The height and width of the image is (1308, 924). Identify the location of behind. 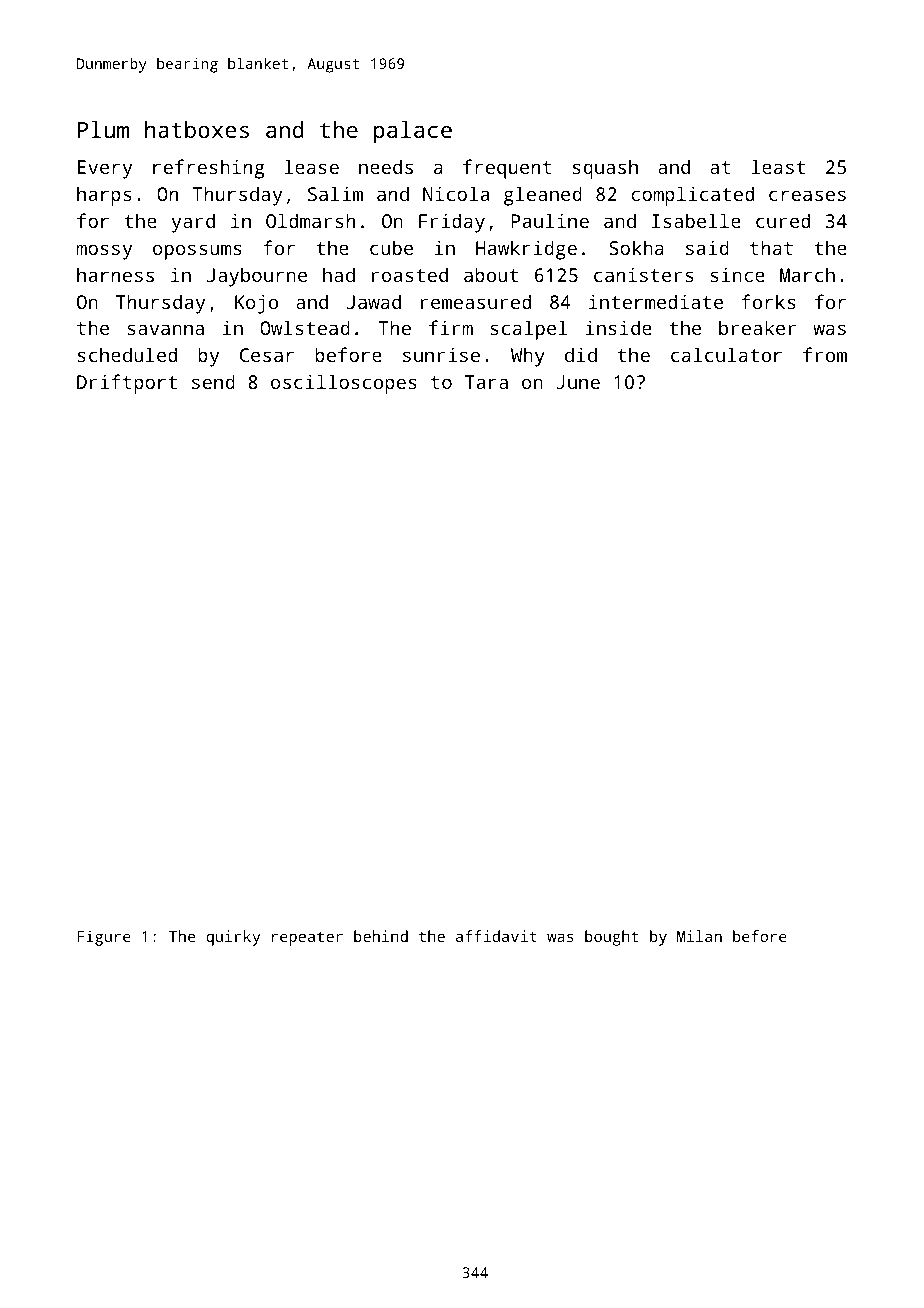
(381, 936).
